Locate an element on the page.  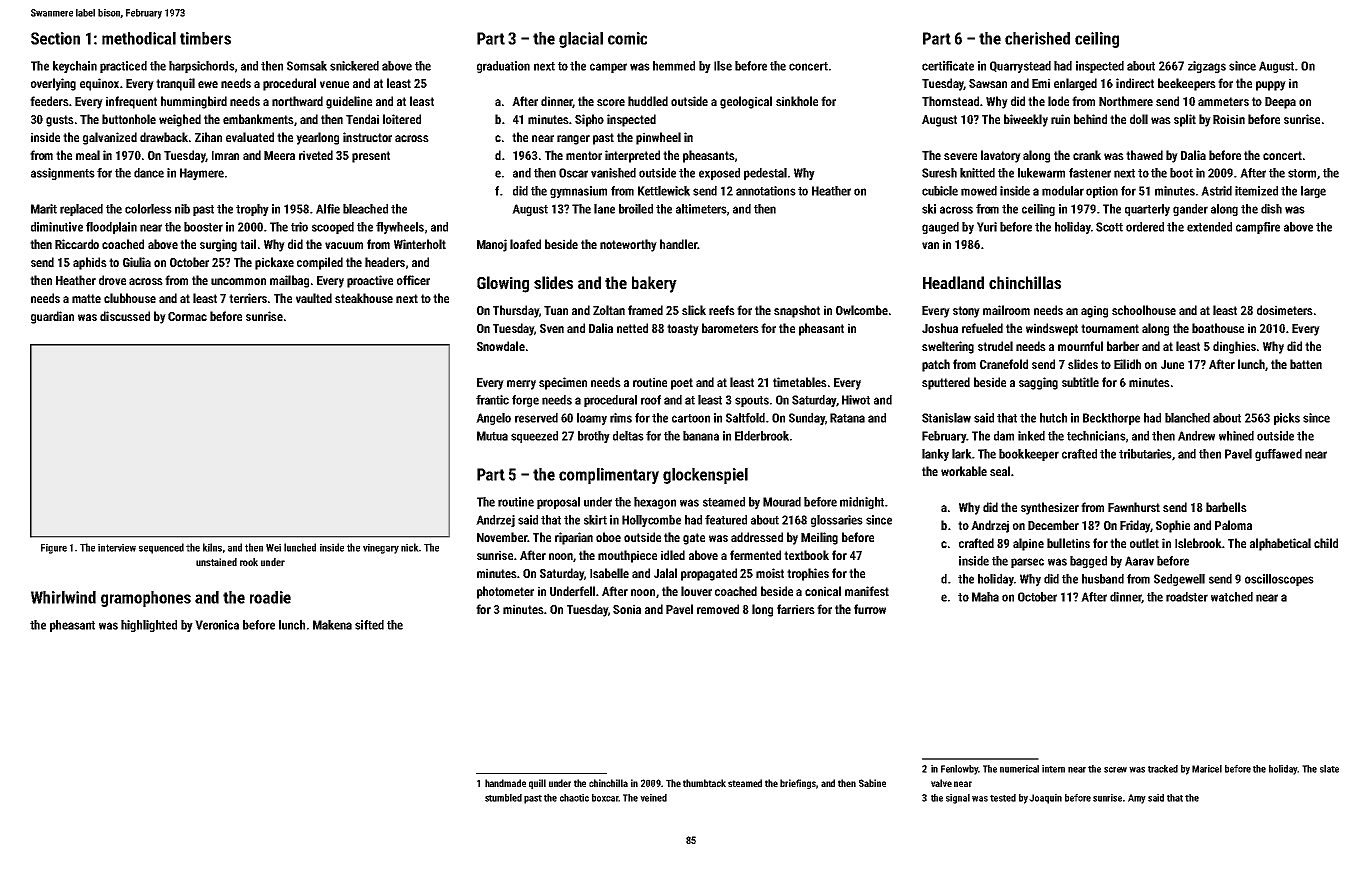
harpsichords is located at coordinates (202, 67).
